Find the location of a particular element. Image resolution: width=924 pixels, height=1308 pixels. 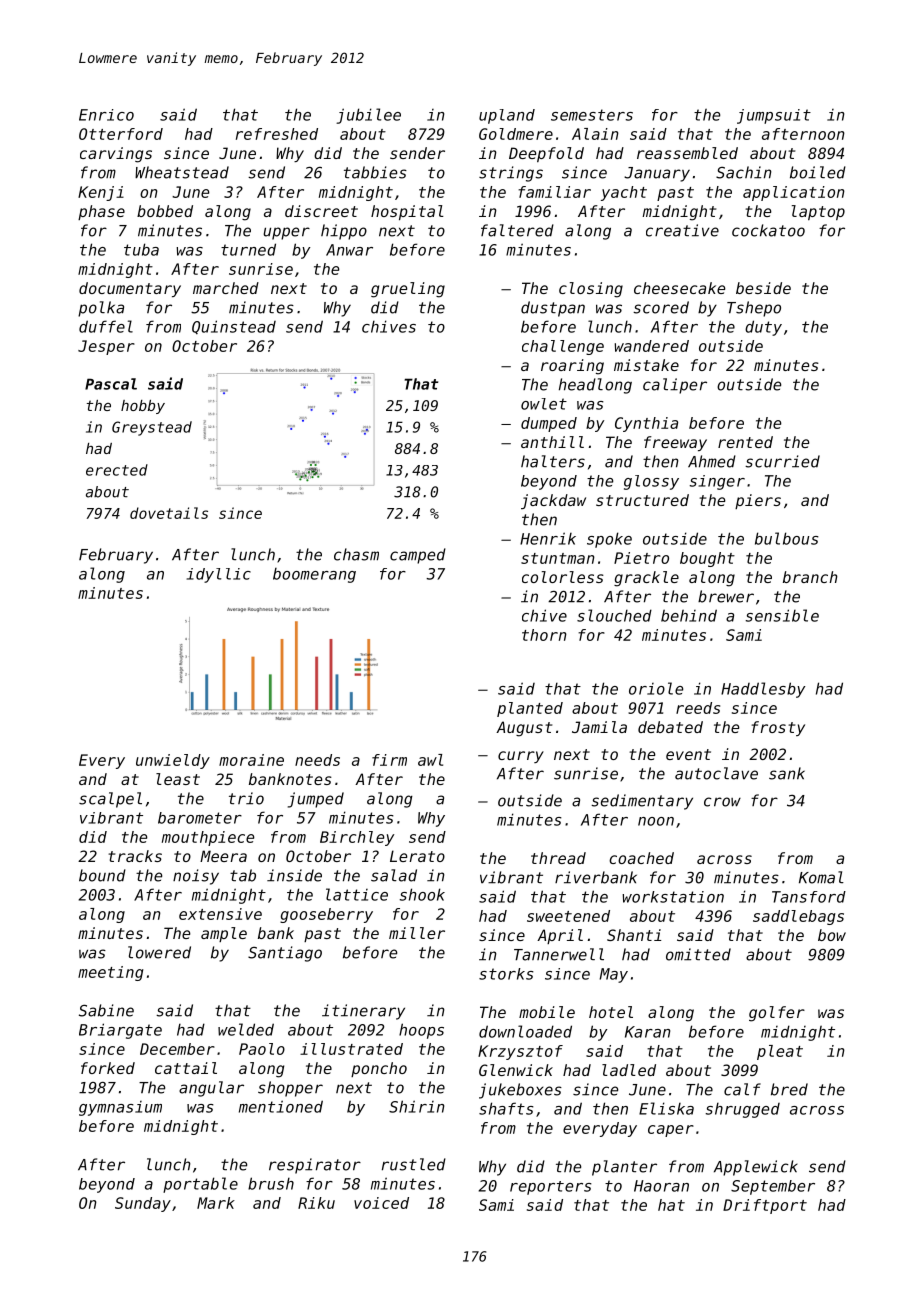

jumpsuit is located at coordinates (774, 116).
